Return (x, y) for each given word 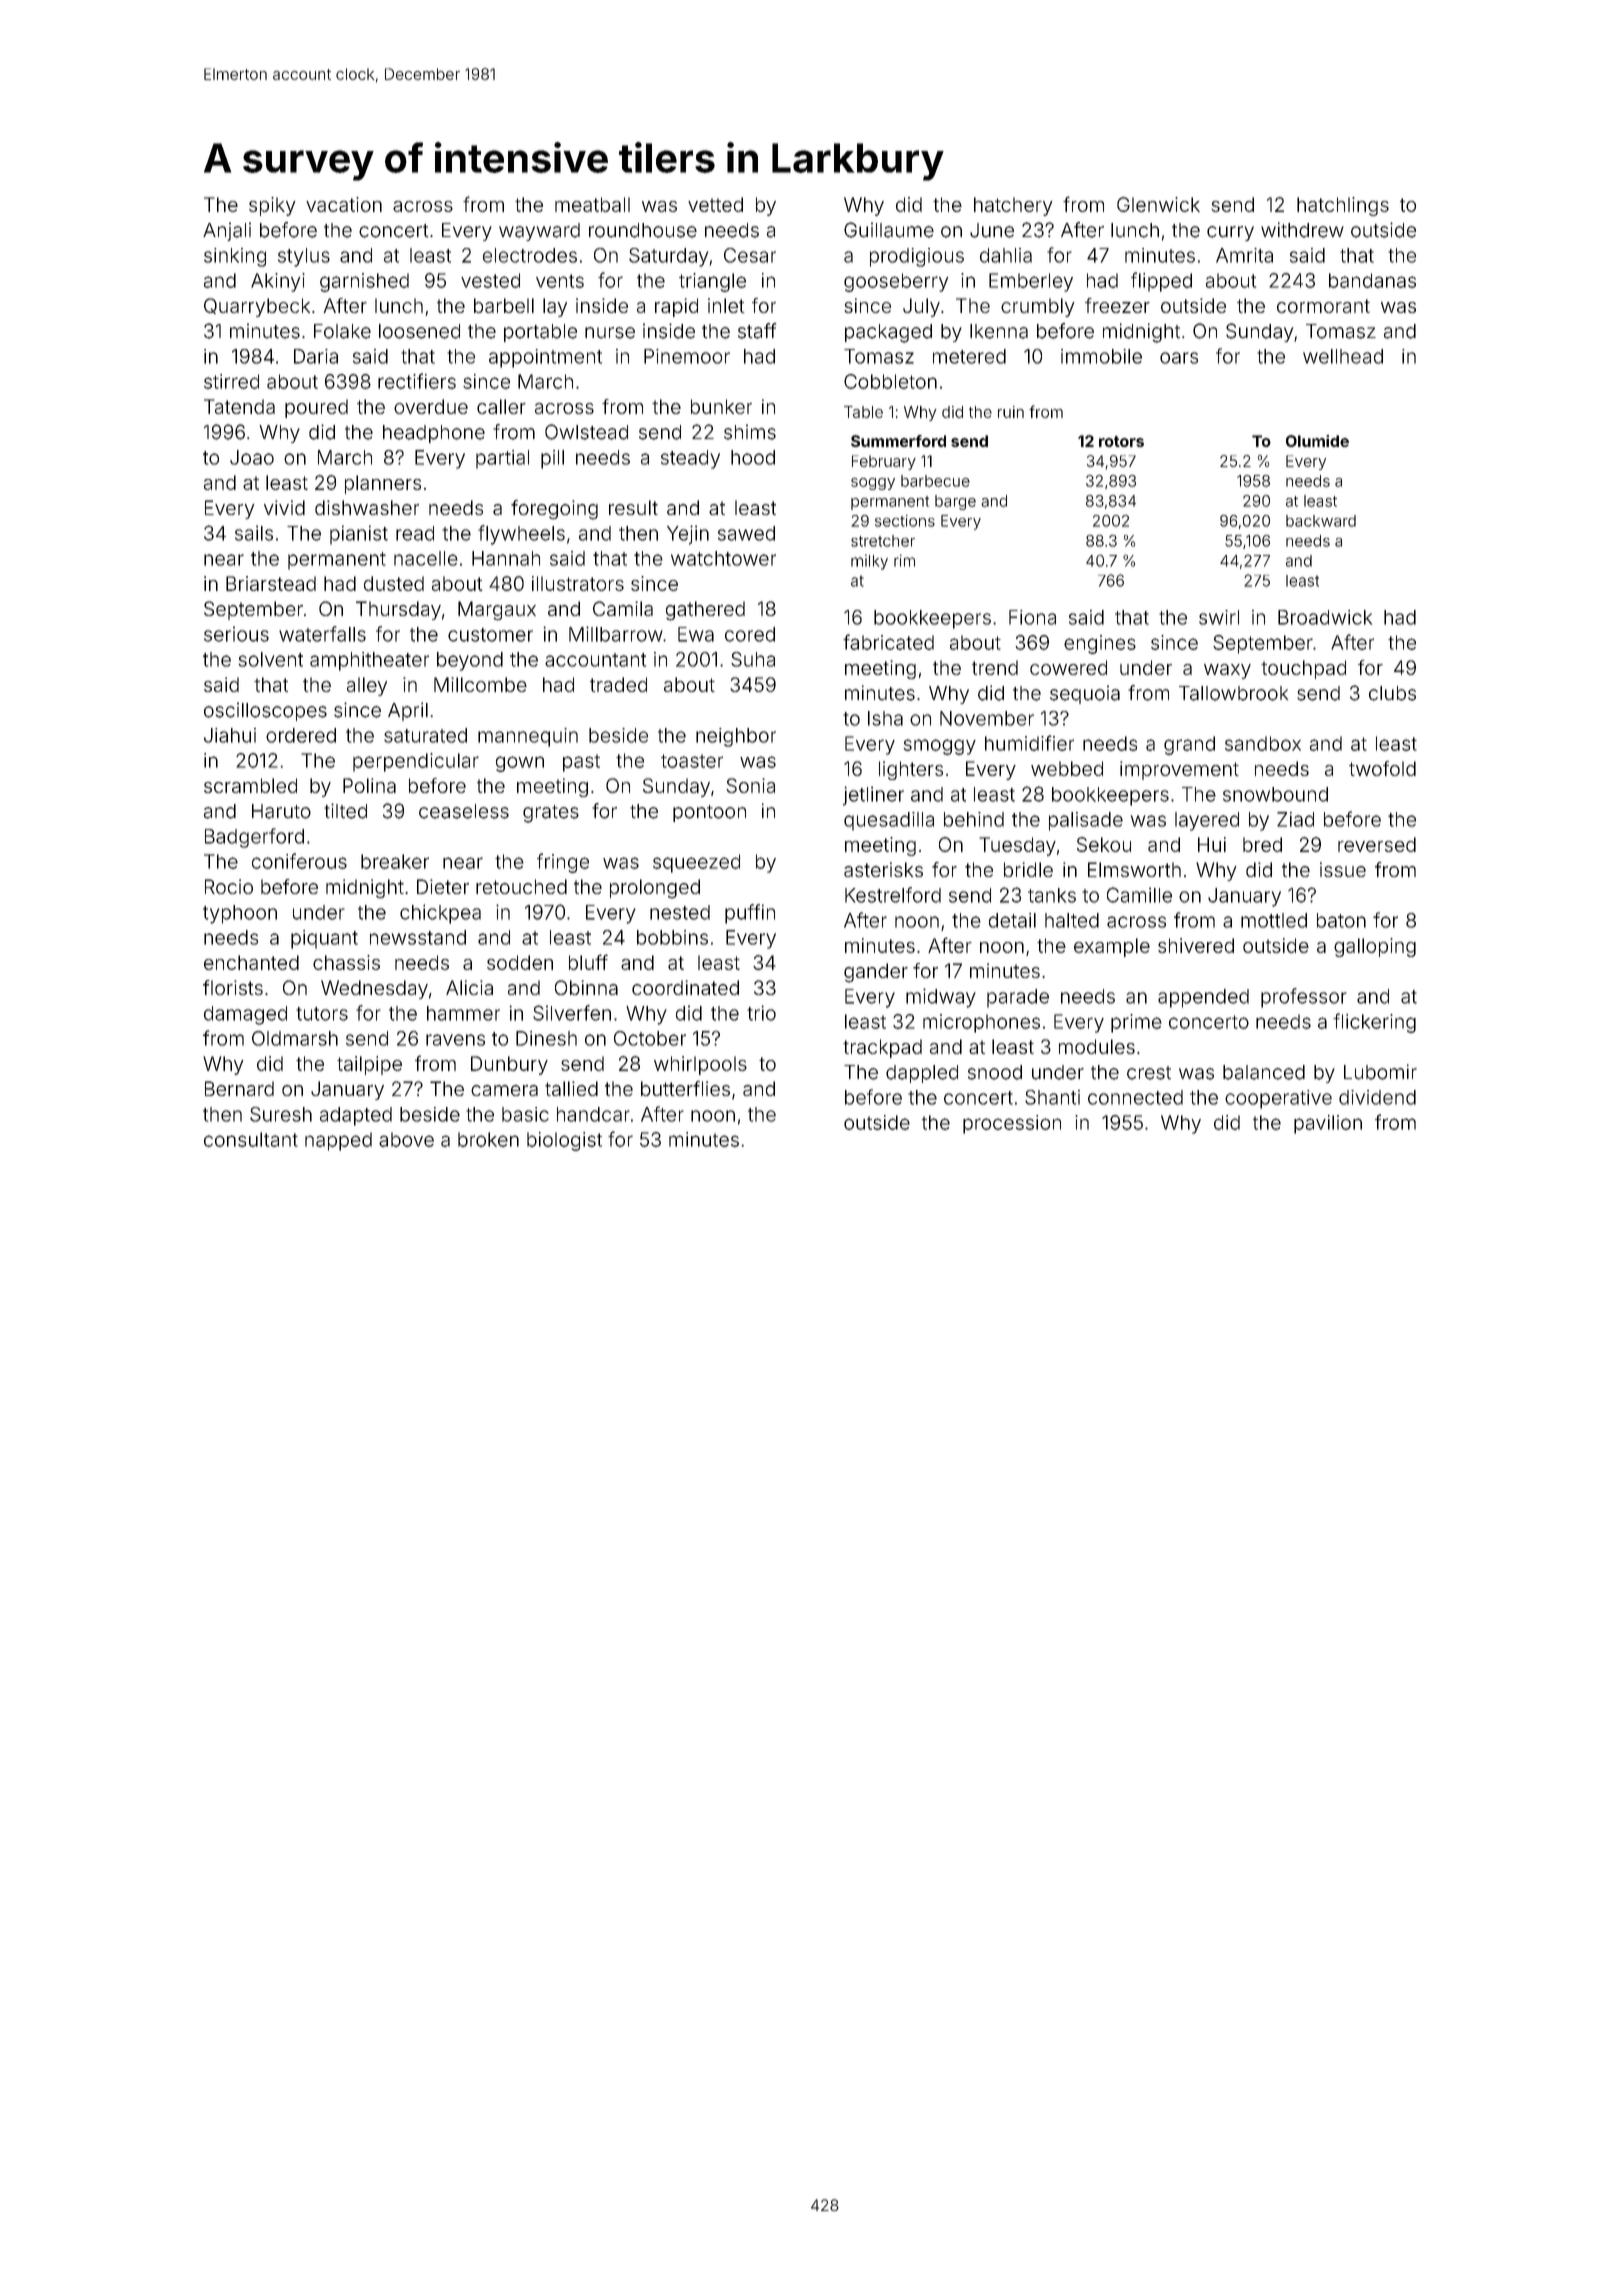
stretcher (883, 541)
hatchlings (1343, 206)
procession (1012, 1124)
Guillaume (889, 230)
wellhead (1343, 356)
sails (254, 533)
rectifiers (417, 381)
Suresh (281, 1114)
